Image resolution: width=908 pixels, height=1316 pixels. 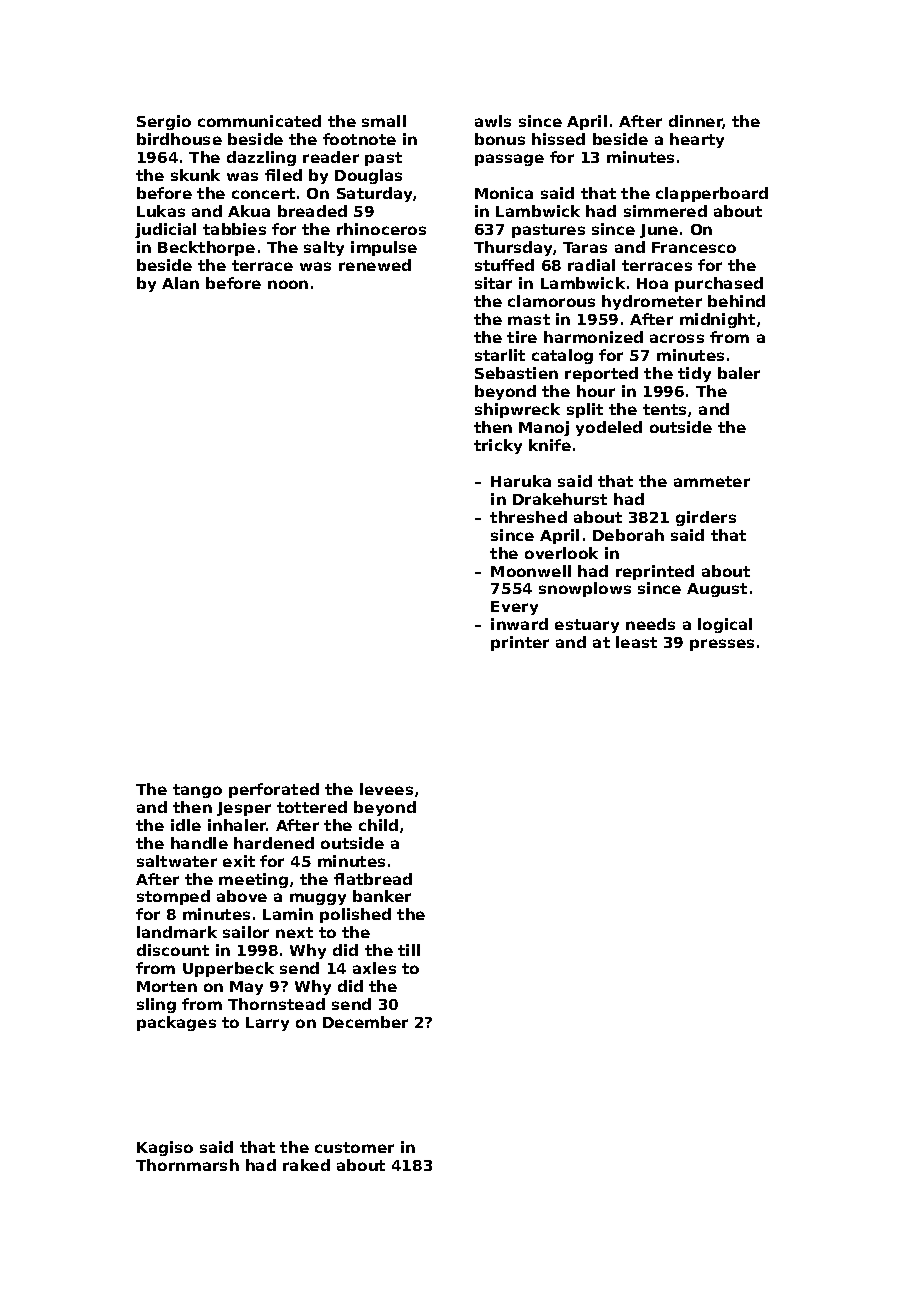 I want to click on starlit, so click(x=500, y=355).
